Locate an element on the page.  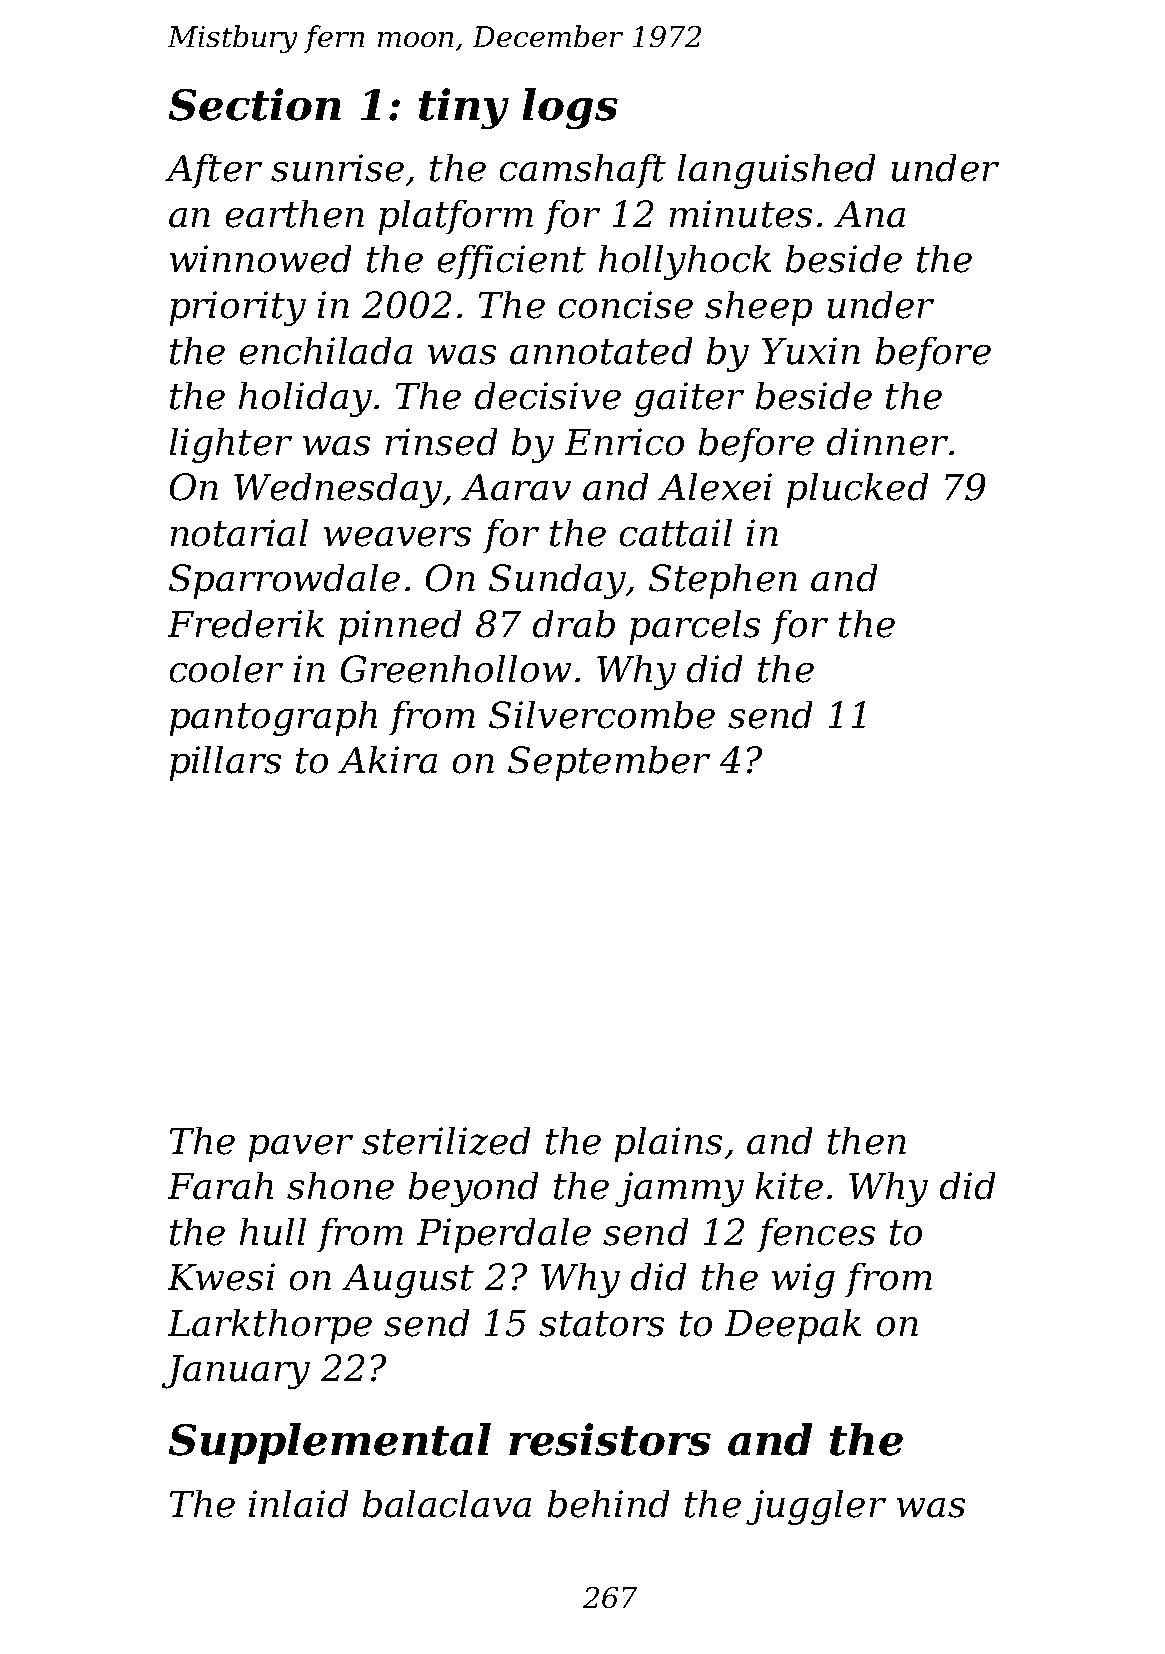
pantograph is located at coordinates (273, 718).
